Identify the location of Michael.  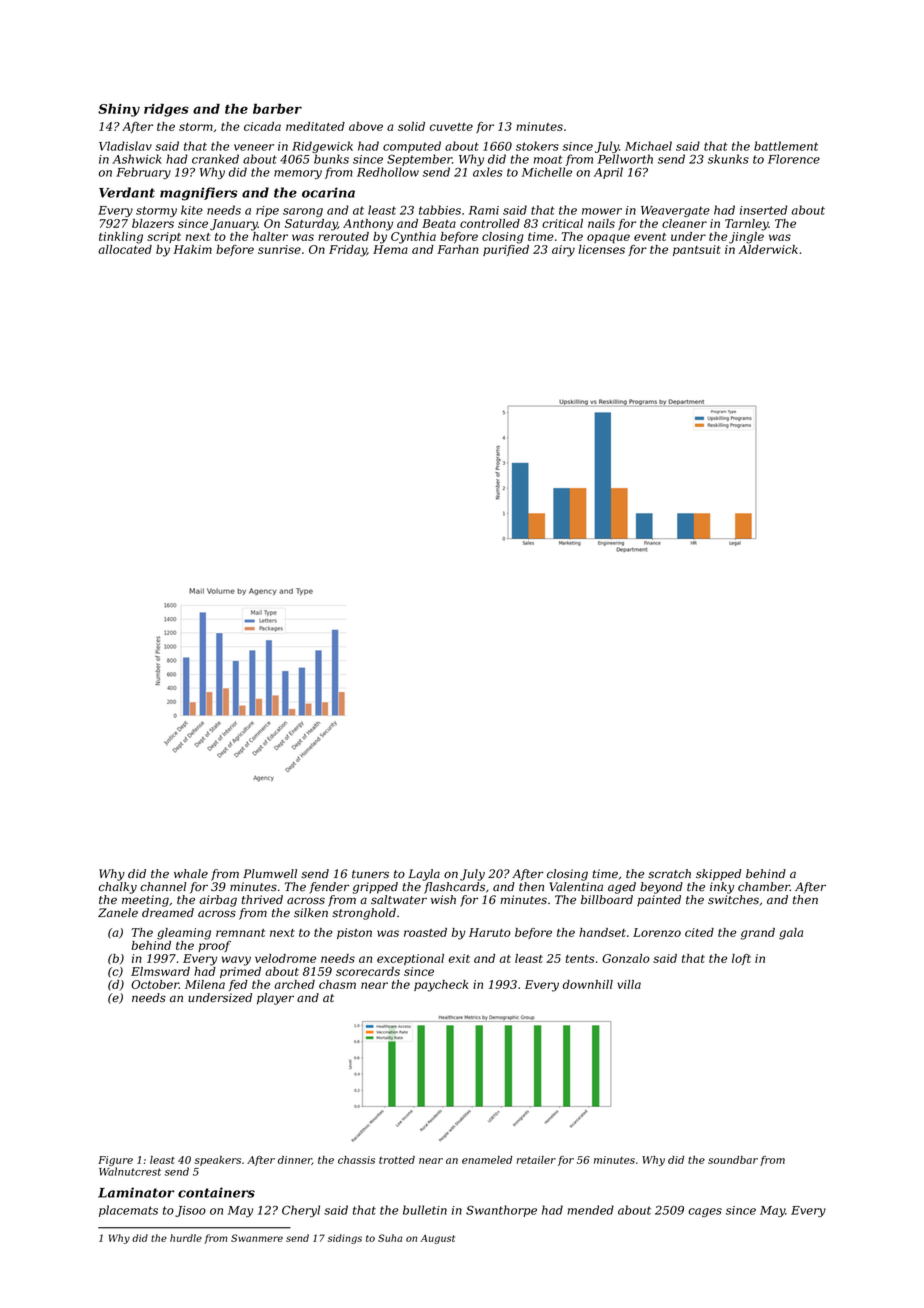
(648, 146).
